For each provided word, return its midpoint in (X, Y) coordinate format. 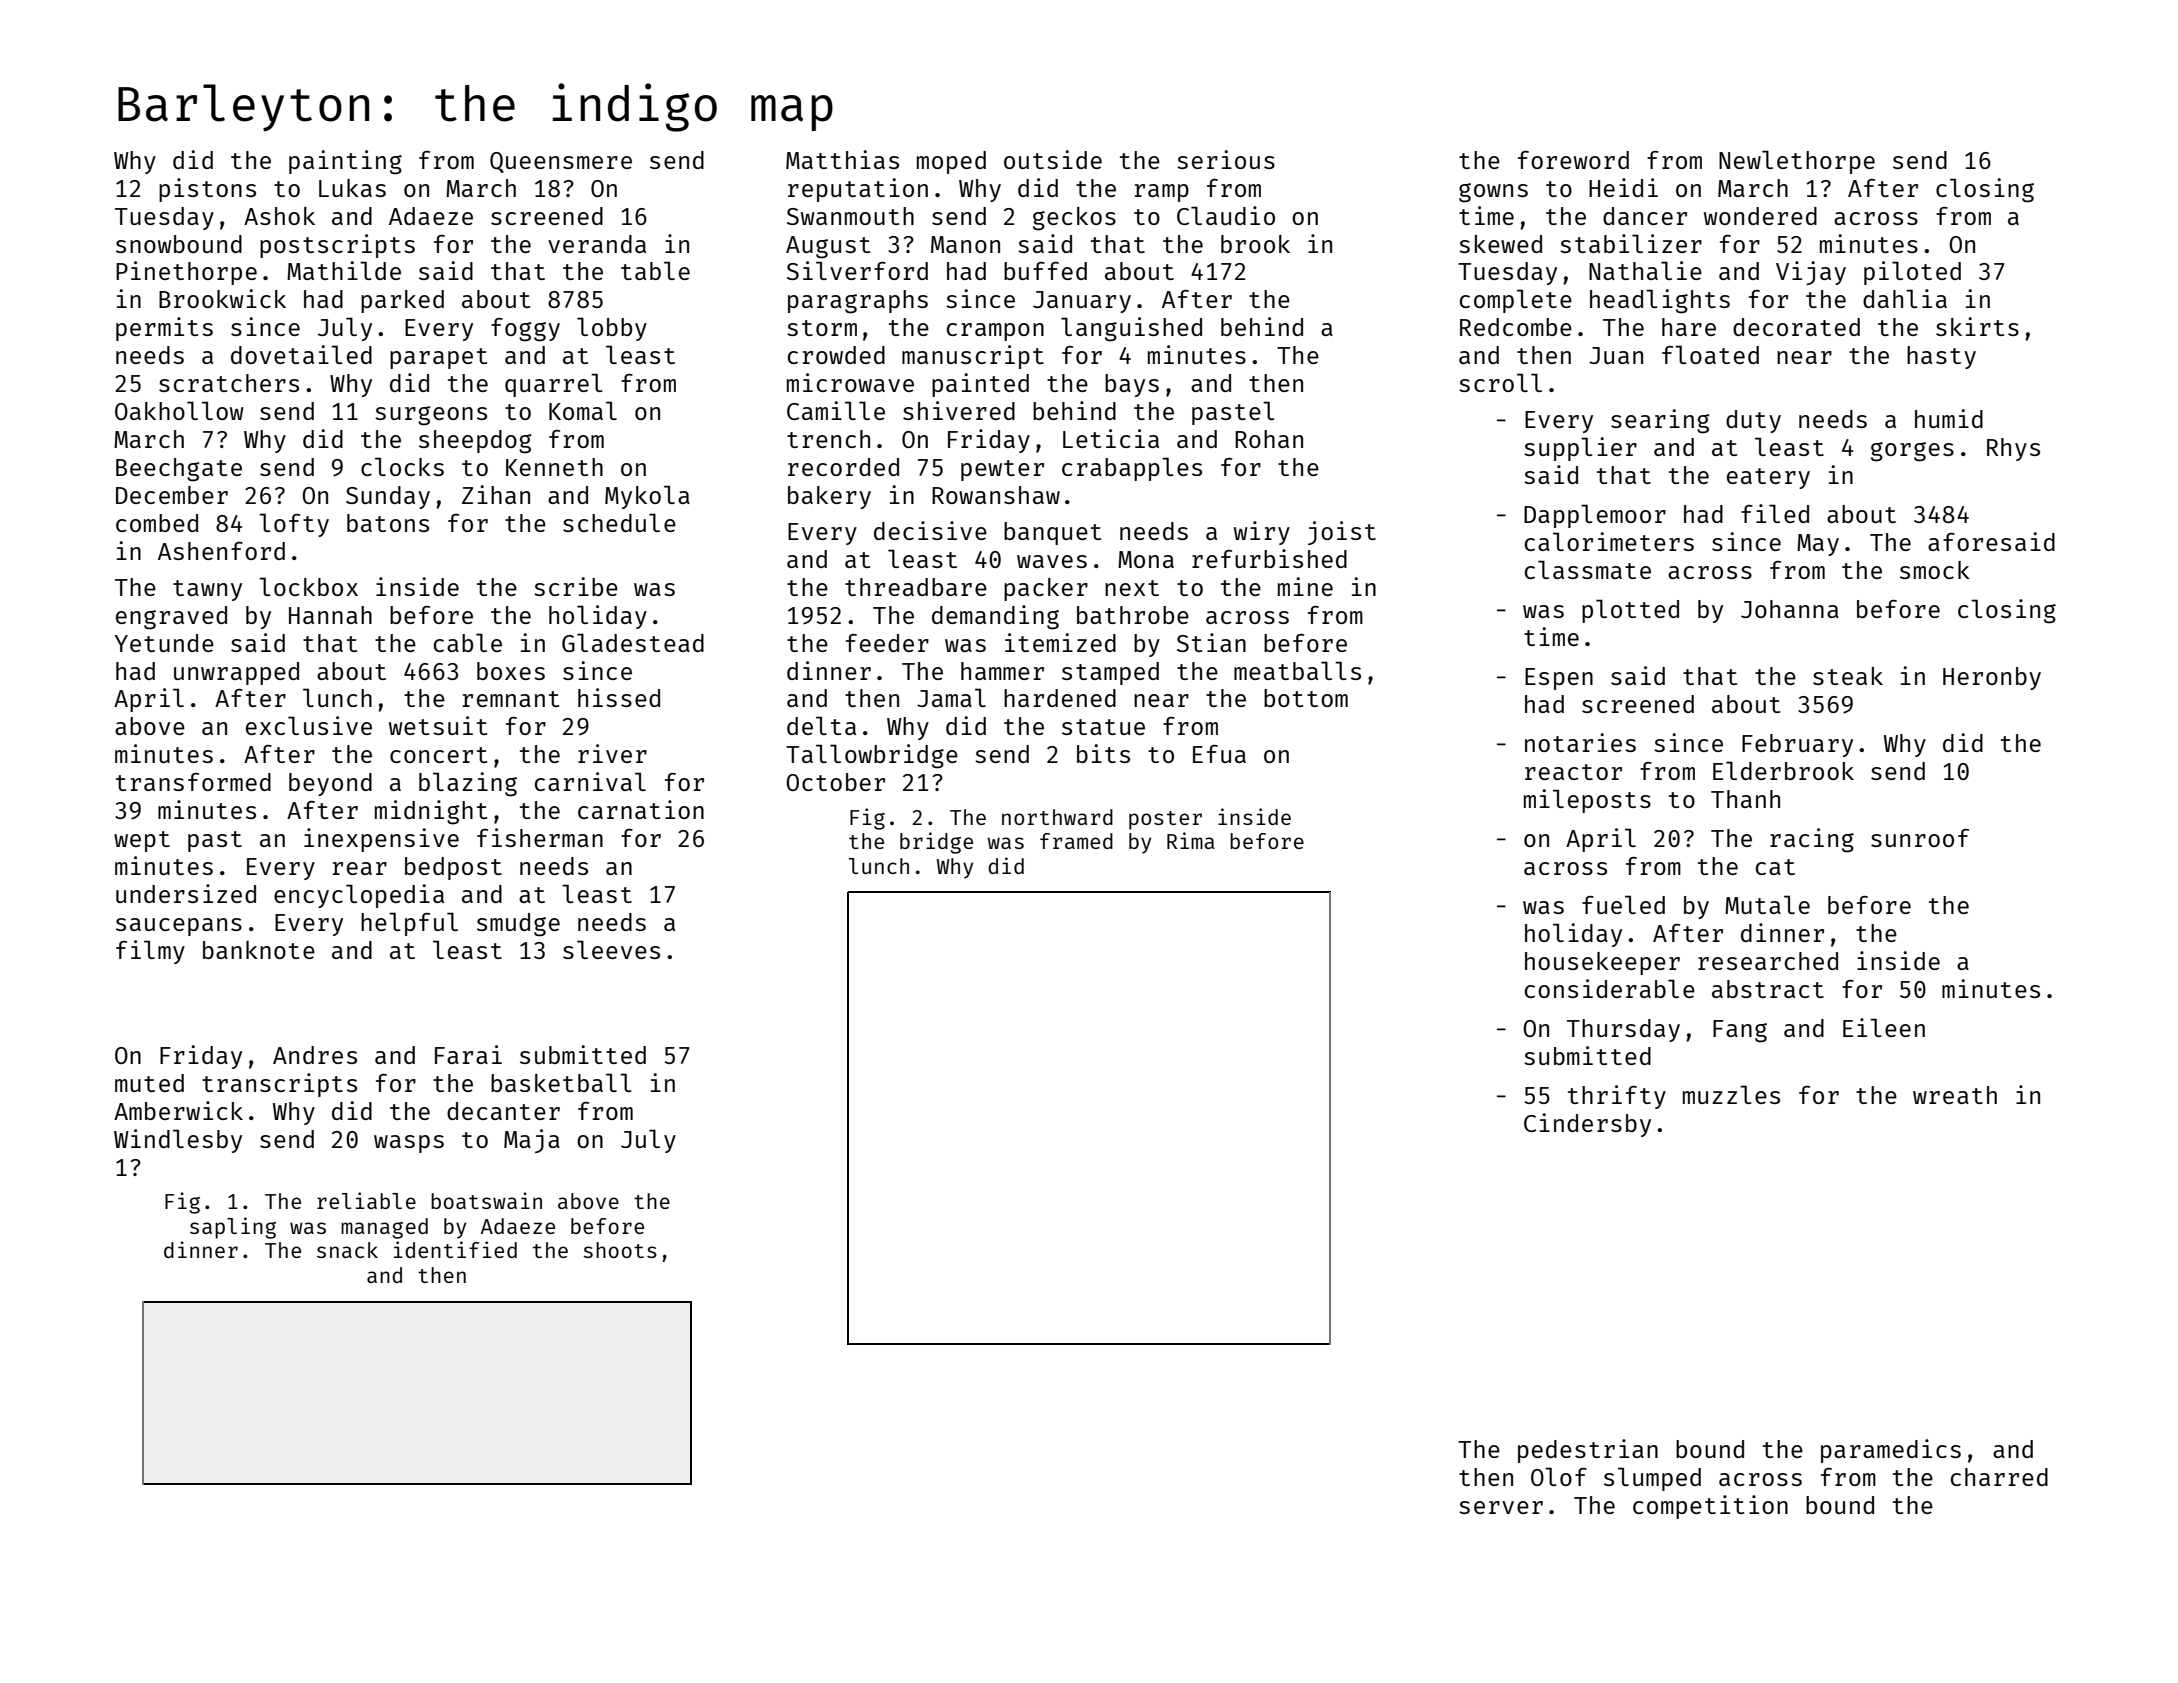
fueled (1623, 904)
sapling (233, 1228)
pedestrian (1588, 1451)
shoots (620, 1250)
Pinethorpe (186, 273)
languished (1131, 329)
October (835, 782)
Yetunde (164, 643)
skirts (1977, 326)
